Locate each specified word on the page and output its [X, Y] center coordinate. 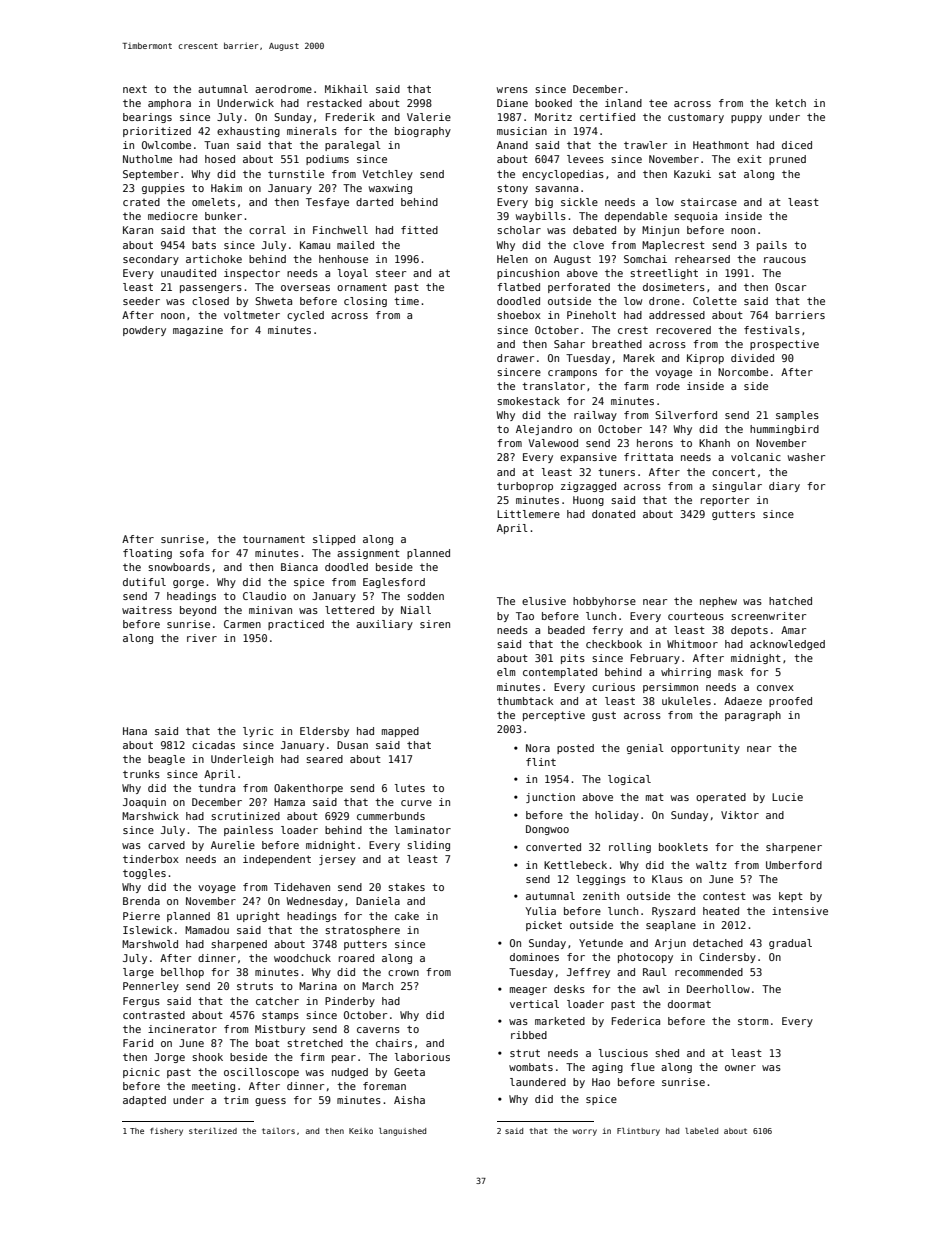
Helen [512, 259]
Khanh [714, 443]
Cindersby [727, 958]
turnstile [296, 174]
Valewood [553, 443]
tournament [274, 539]
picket [544, 926]
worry [585, 1132]
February [655, 659]
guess [270, 1102]
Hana [135, 731]
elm [506, 672]
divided [752, 358]
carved [166, 845]
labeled [701, 1131]
